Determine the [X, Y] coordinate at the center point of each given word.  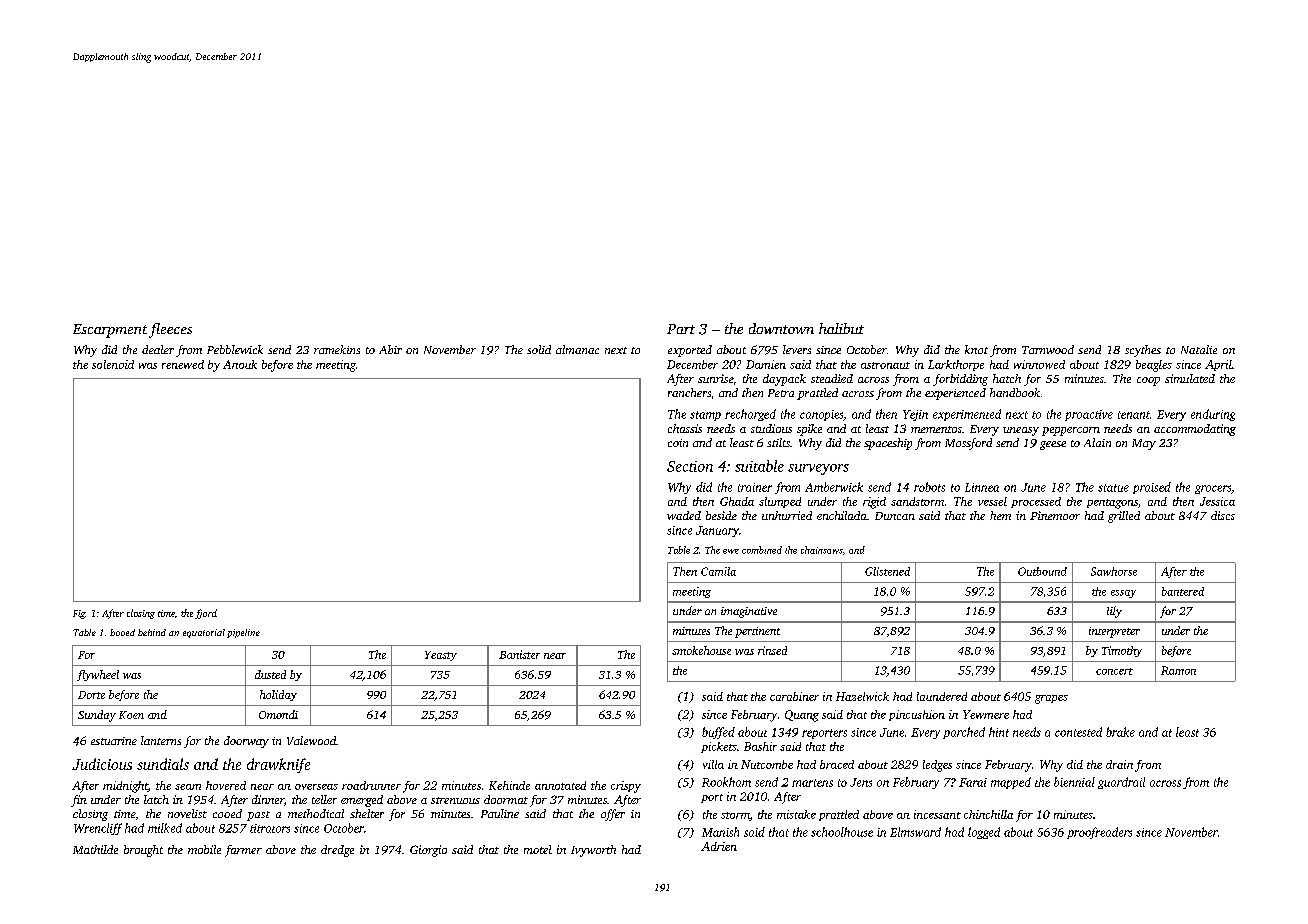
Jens [861, 782]
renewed [183, 364]
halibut [841, 328]
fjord [206, 614]
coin [678, 443]
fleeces [170, 330]
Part [681, 329]
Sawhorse [1114, 571]
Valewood [311, 740]
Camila [718, 571]
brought [143, 851]
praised [1152, 488]
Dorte [91, 695]
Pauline [500, 813]
